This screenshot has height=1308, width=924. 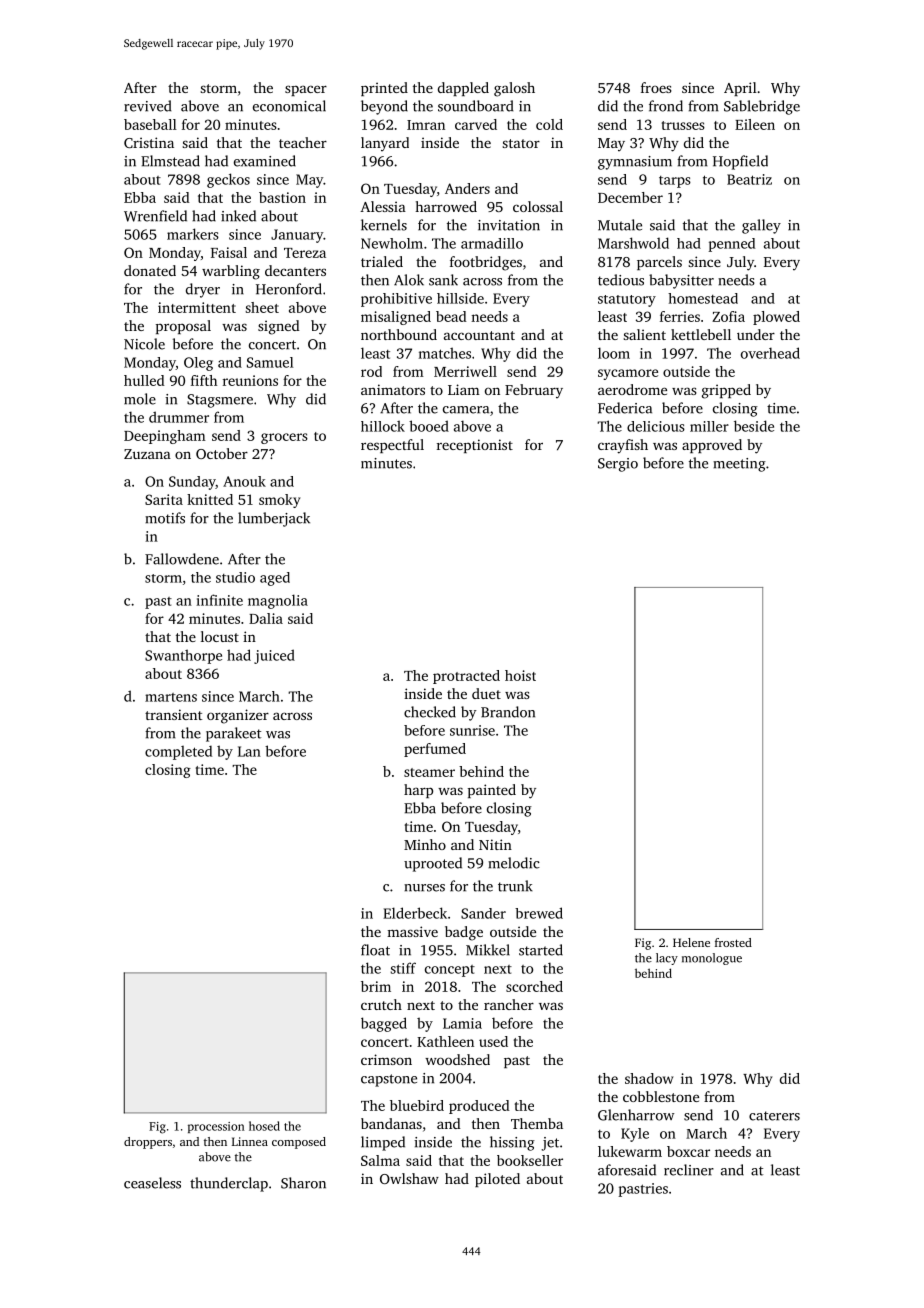 I want to click on froes, so click(x=656, y=87).
